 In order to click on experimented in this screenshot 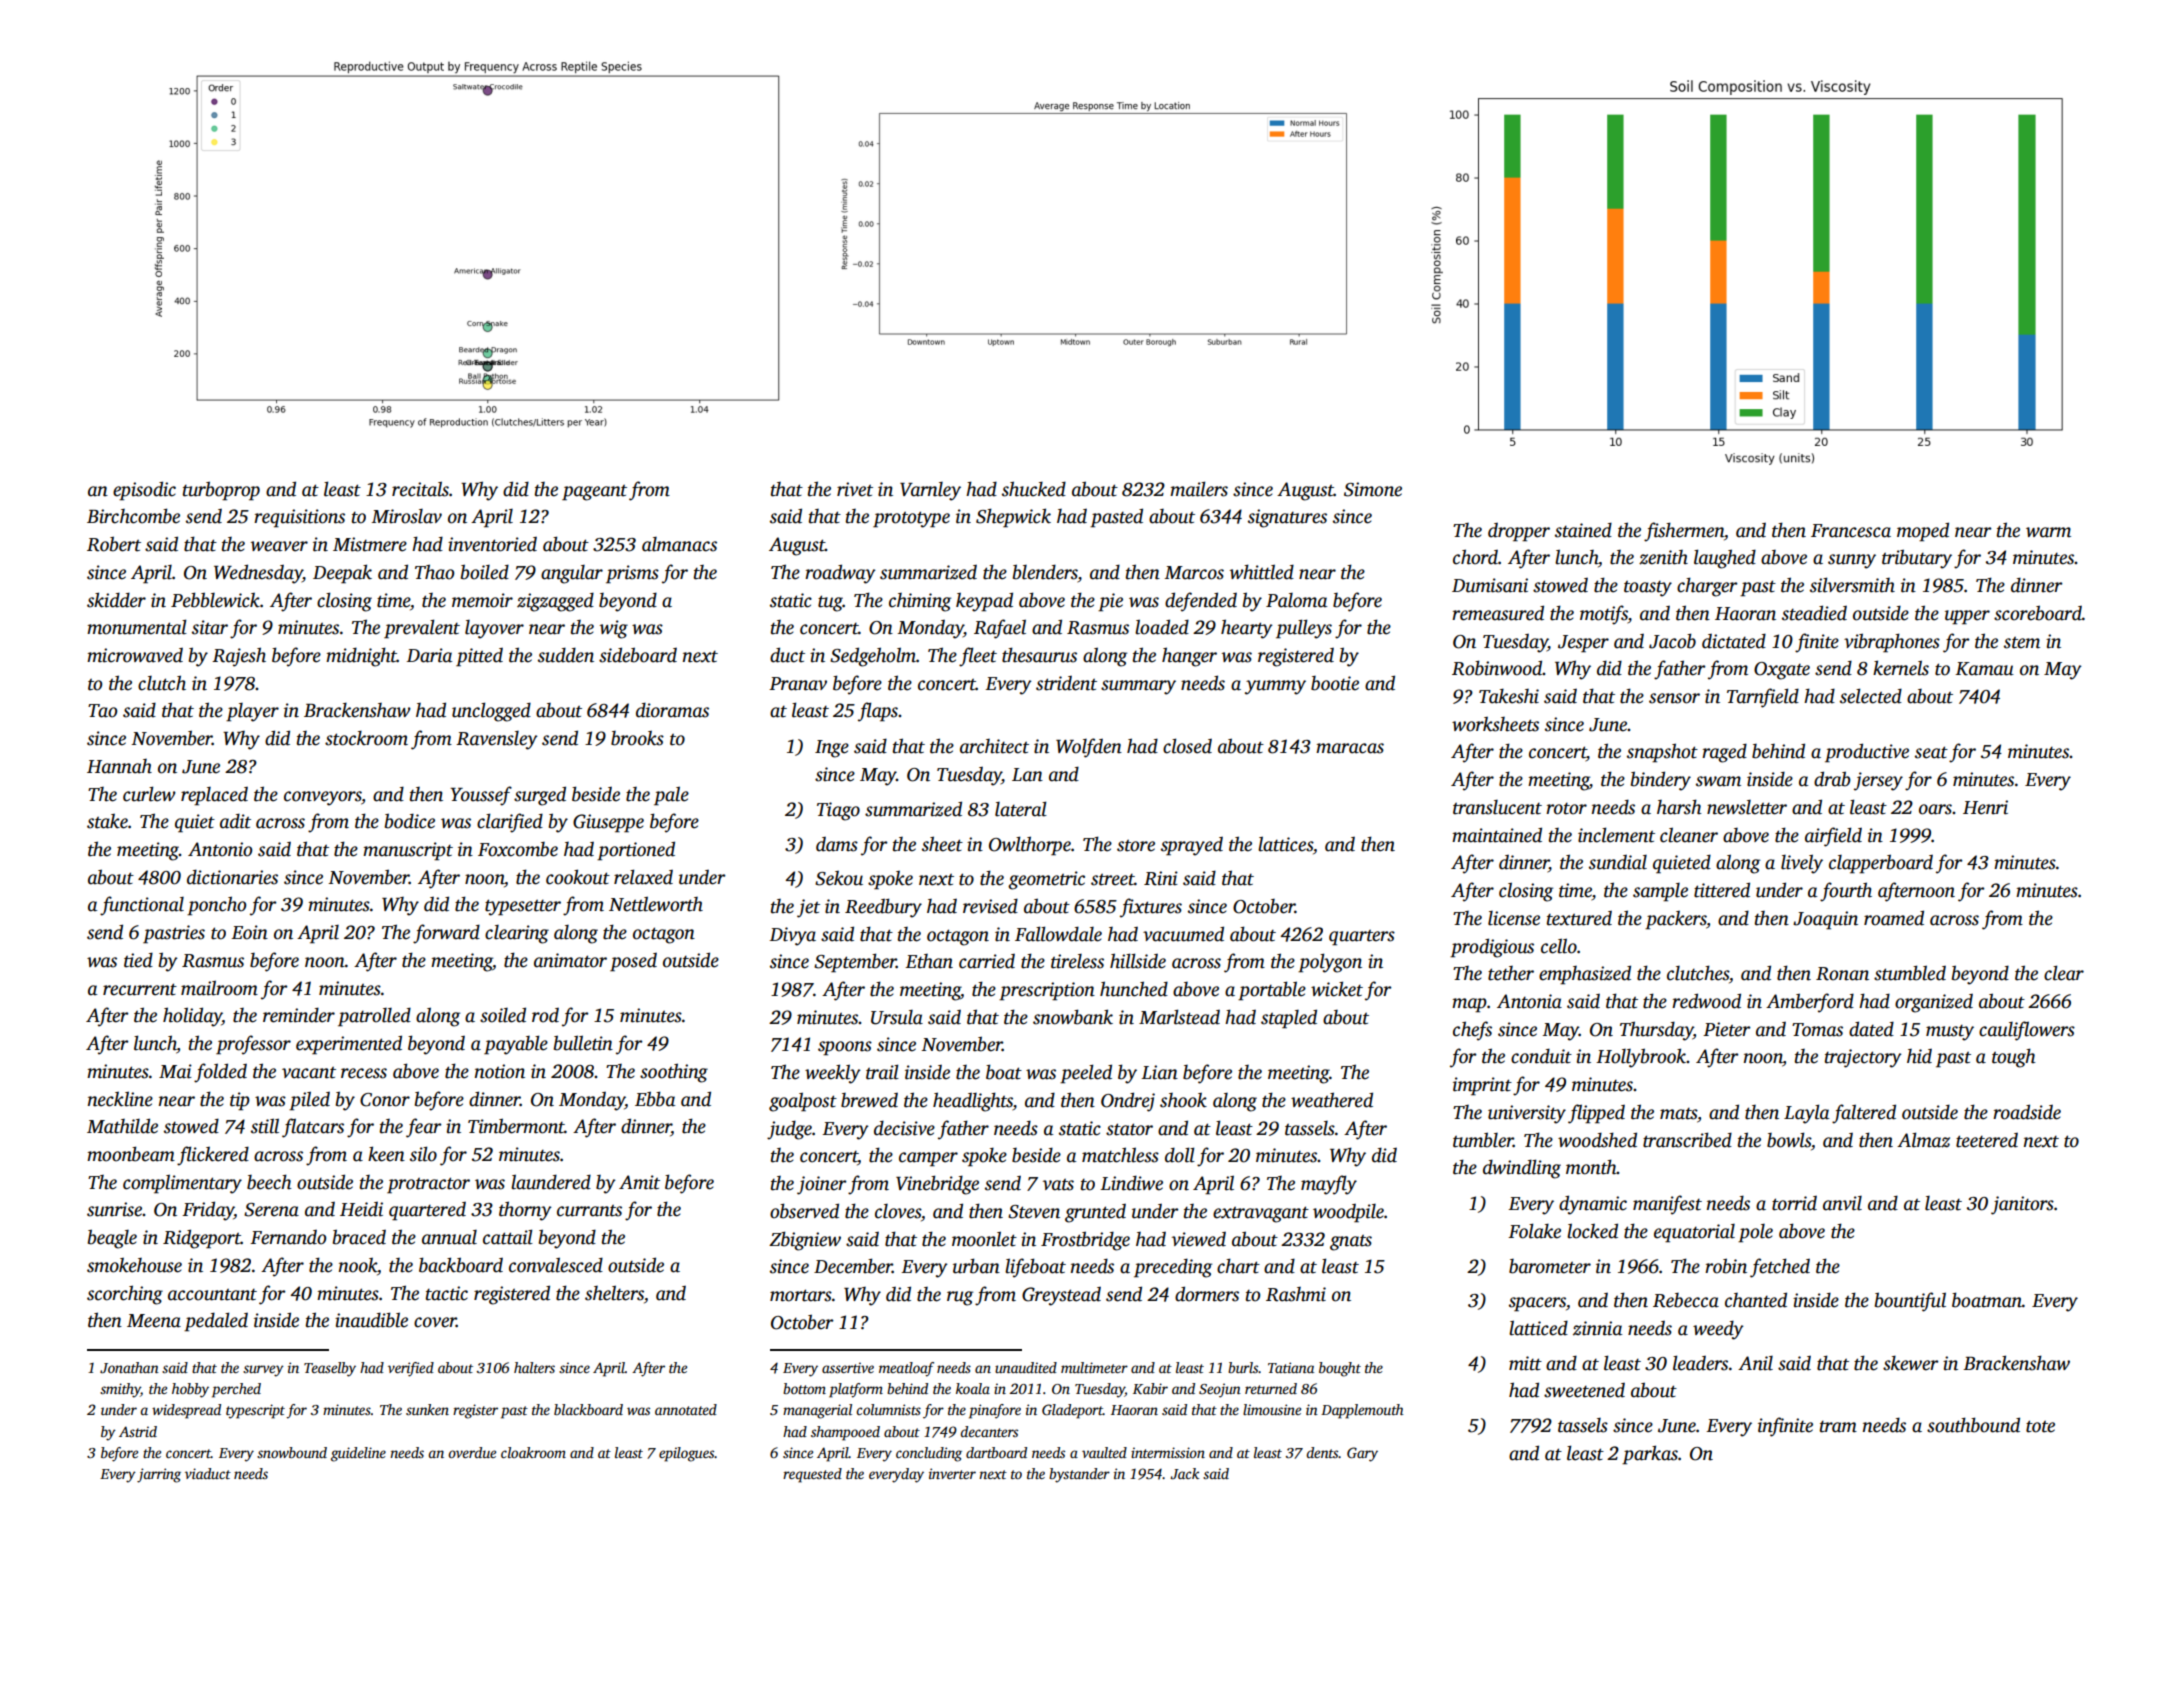, I will do `click(349, 1045)`.
